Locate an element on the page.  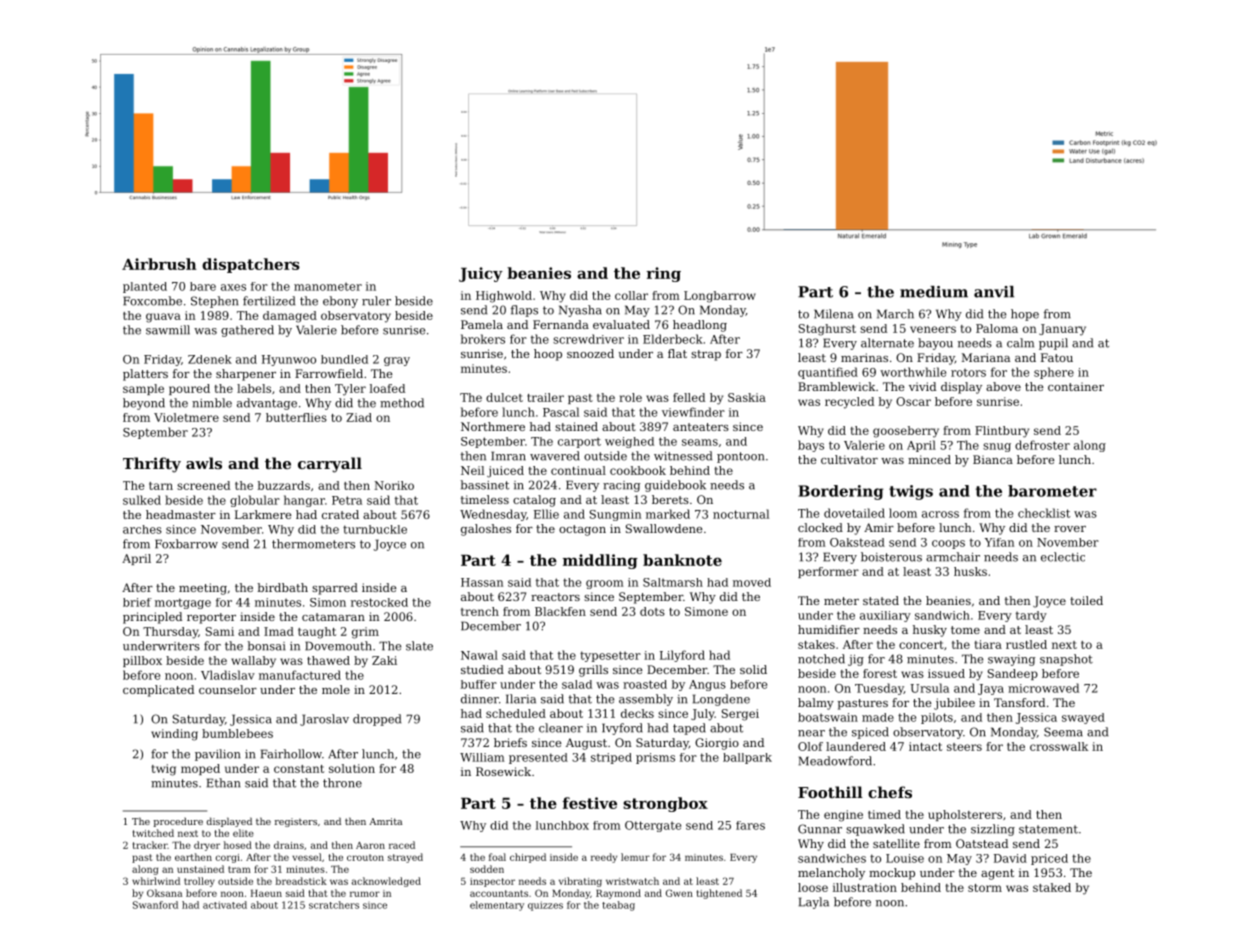
anvil is located at coordinates (994, 292).
